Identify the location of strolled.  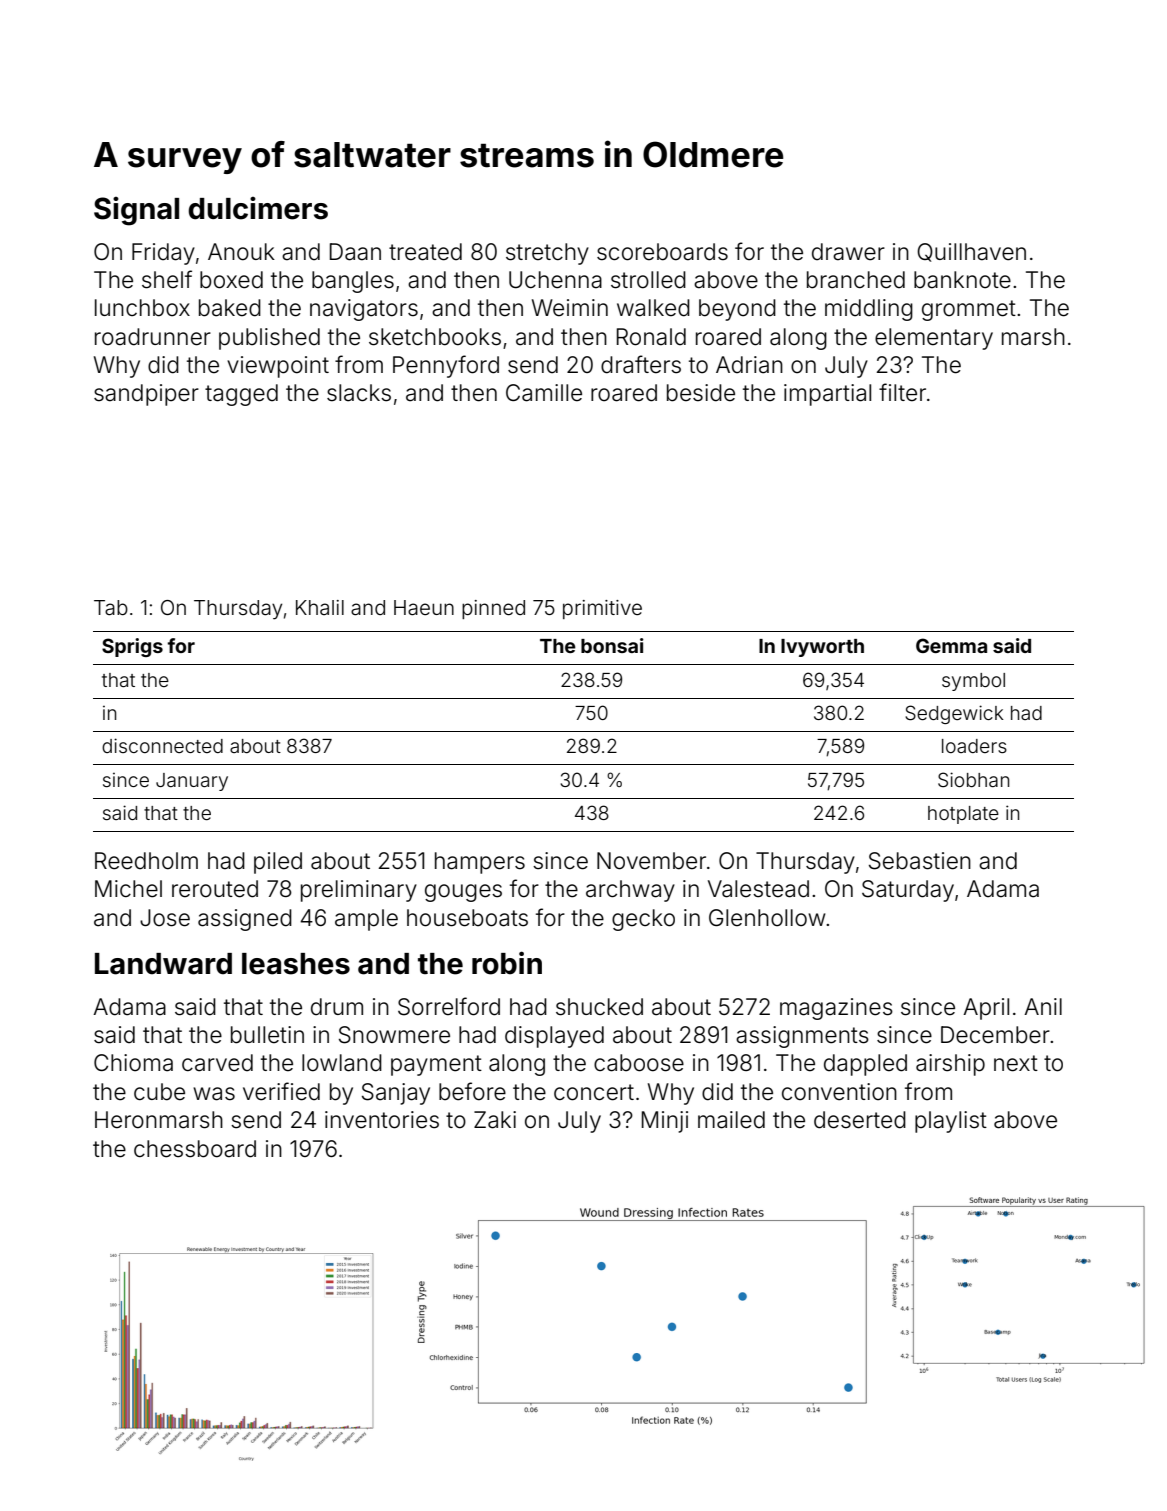
(648, 280).
